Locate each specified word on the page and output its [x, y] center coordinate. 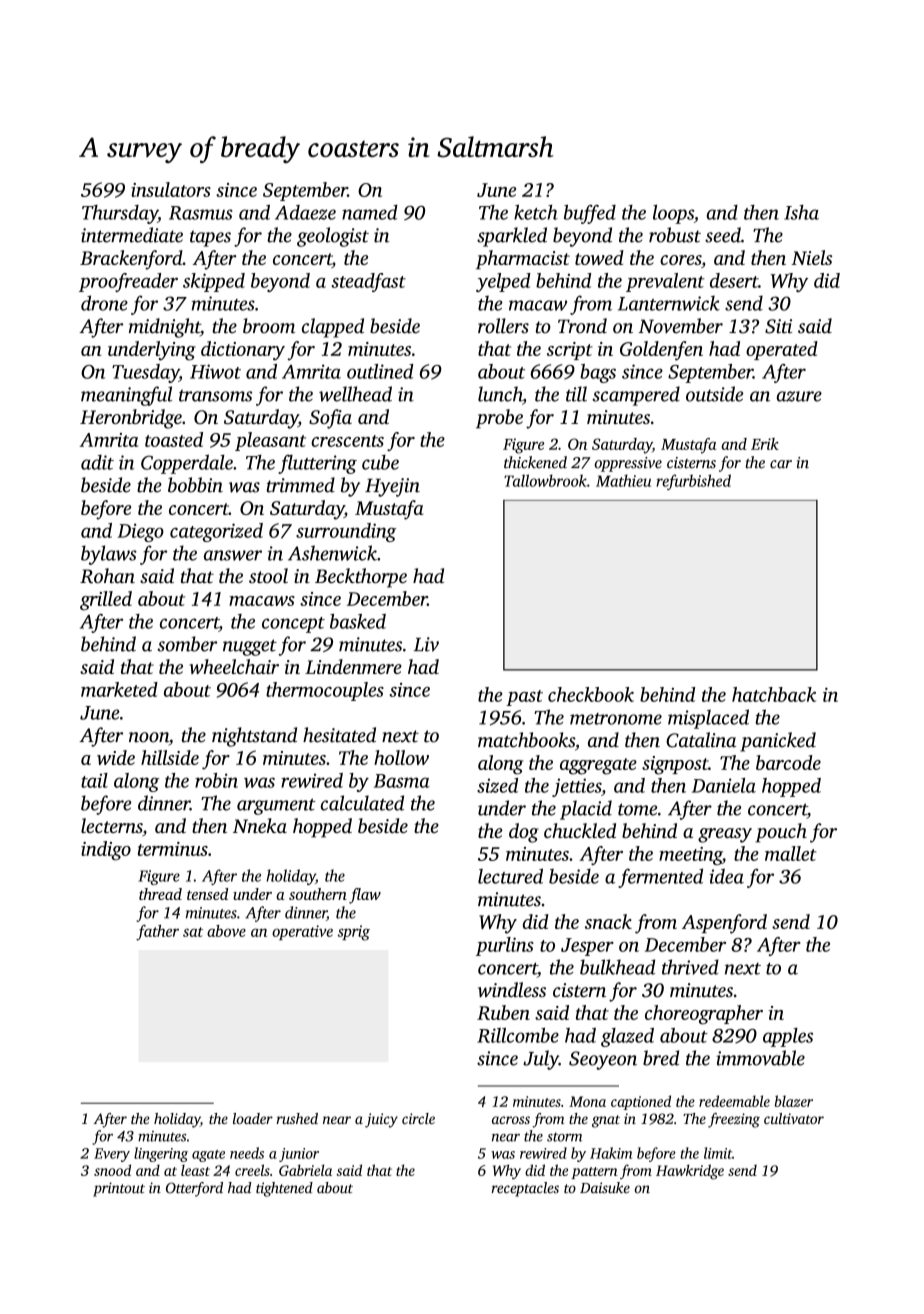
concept [293, 625]
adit [97, 462]
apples [788, 1037]
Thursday [120, 214]
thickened [535, 462]
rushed [297, 1118]
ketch [536, 212]
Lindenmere [353, 666]
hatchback [774, 694]
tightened [284, 1189]
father [157, 933]
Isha [801, 212]
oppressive [628, 464]
